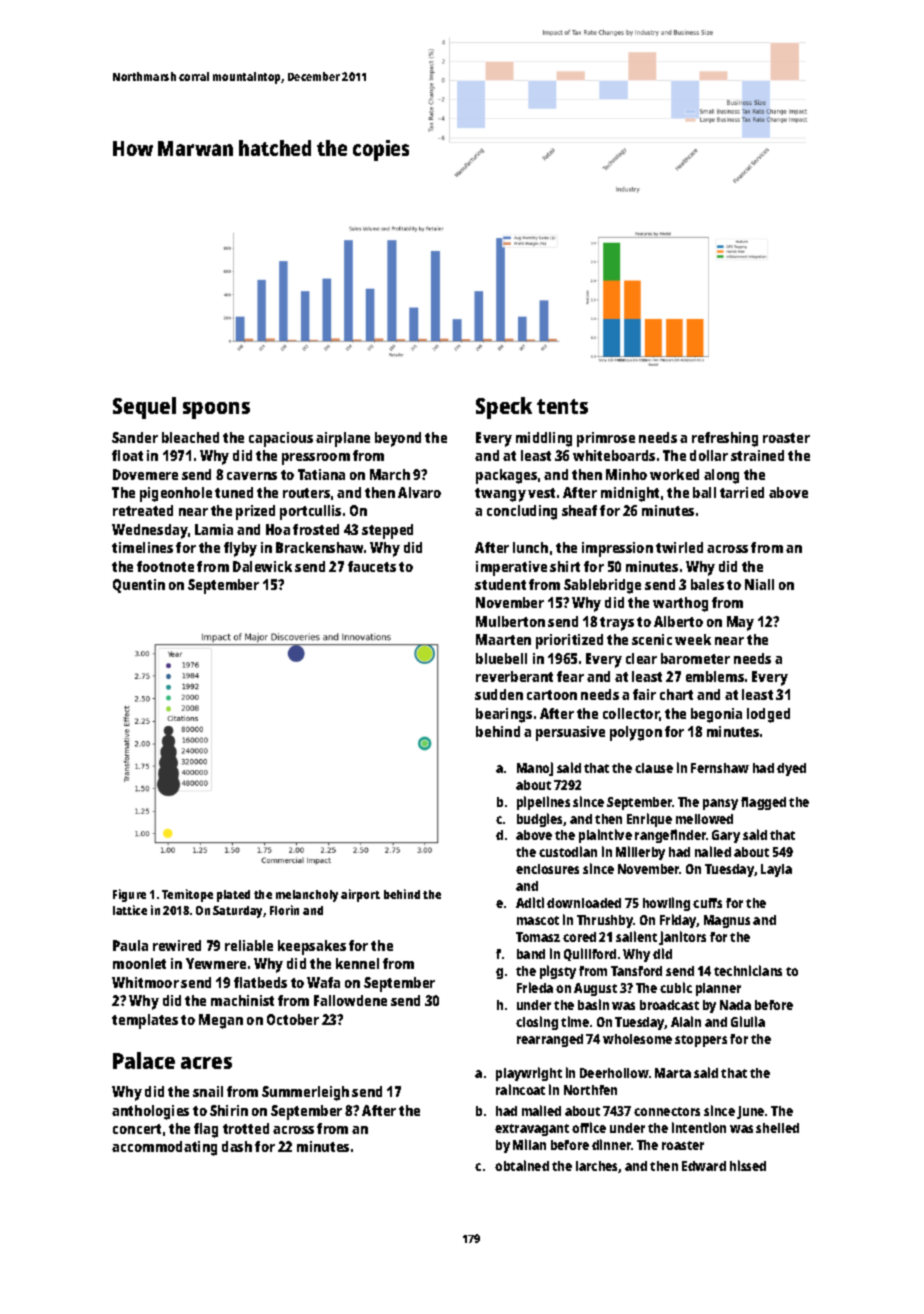 Image resolution: width=924 pixels, height=1314 pixels. Describe the element at coordinates (387, 531) in the screenshot. I see `stepped` at that location.
